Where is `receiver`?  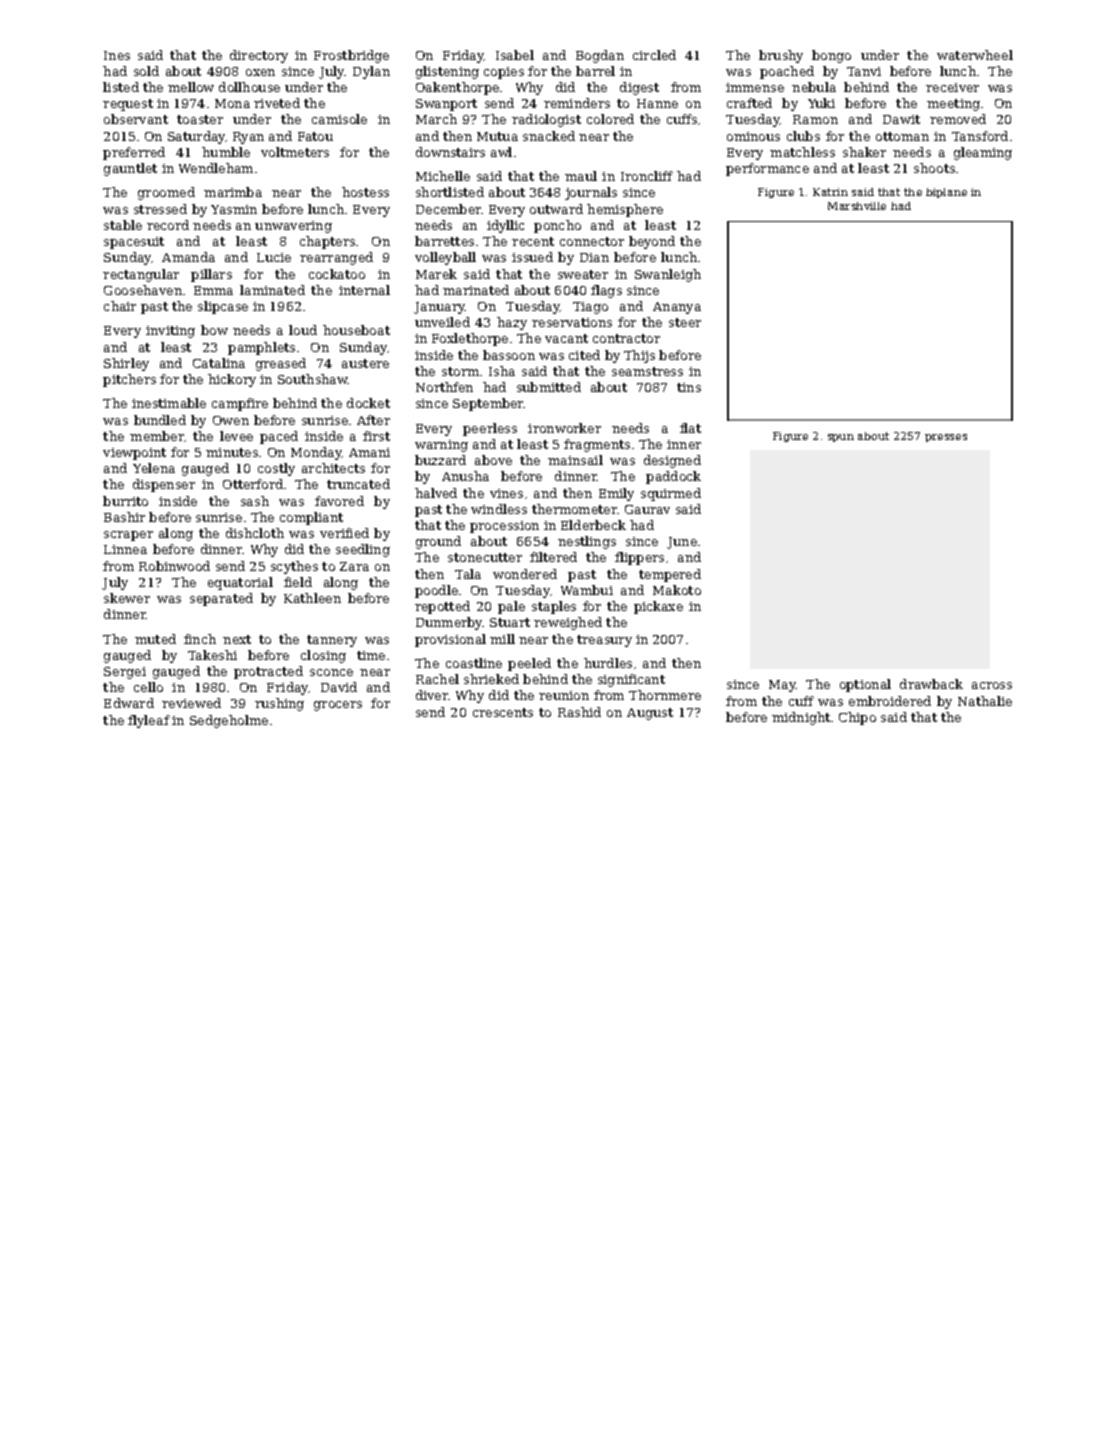
receiver is located at coordinates (952, 87).
